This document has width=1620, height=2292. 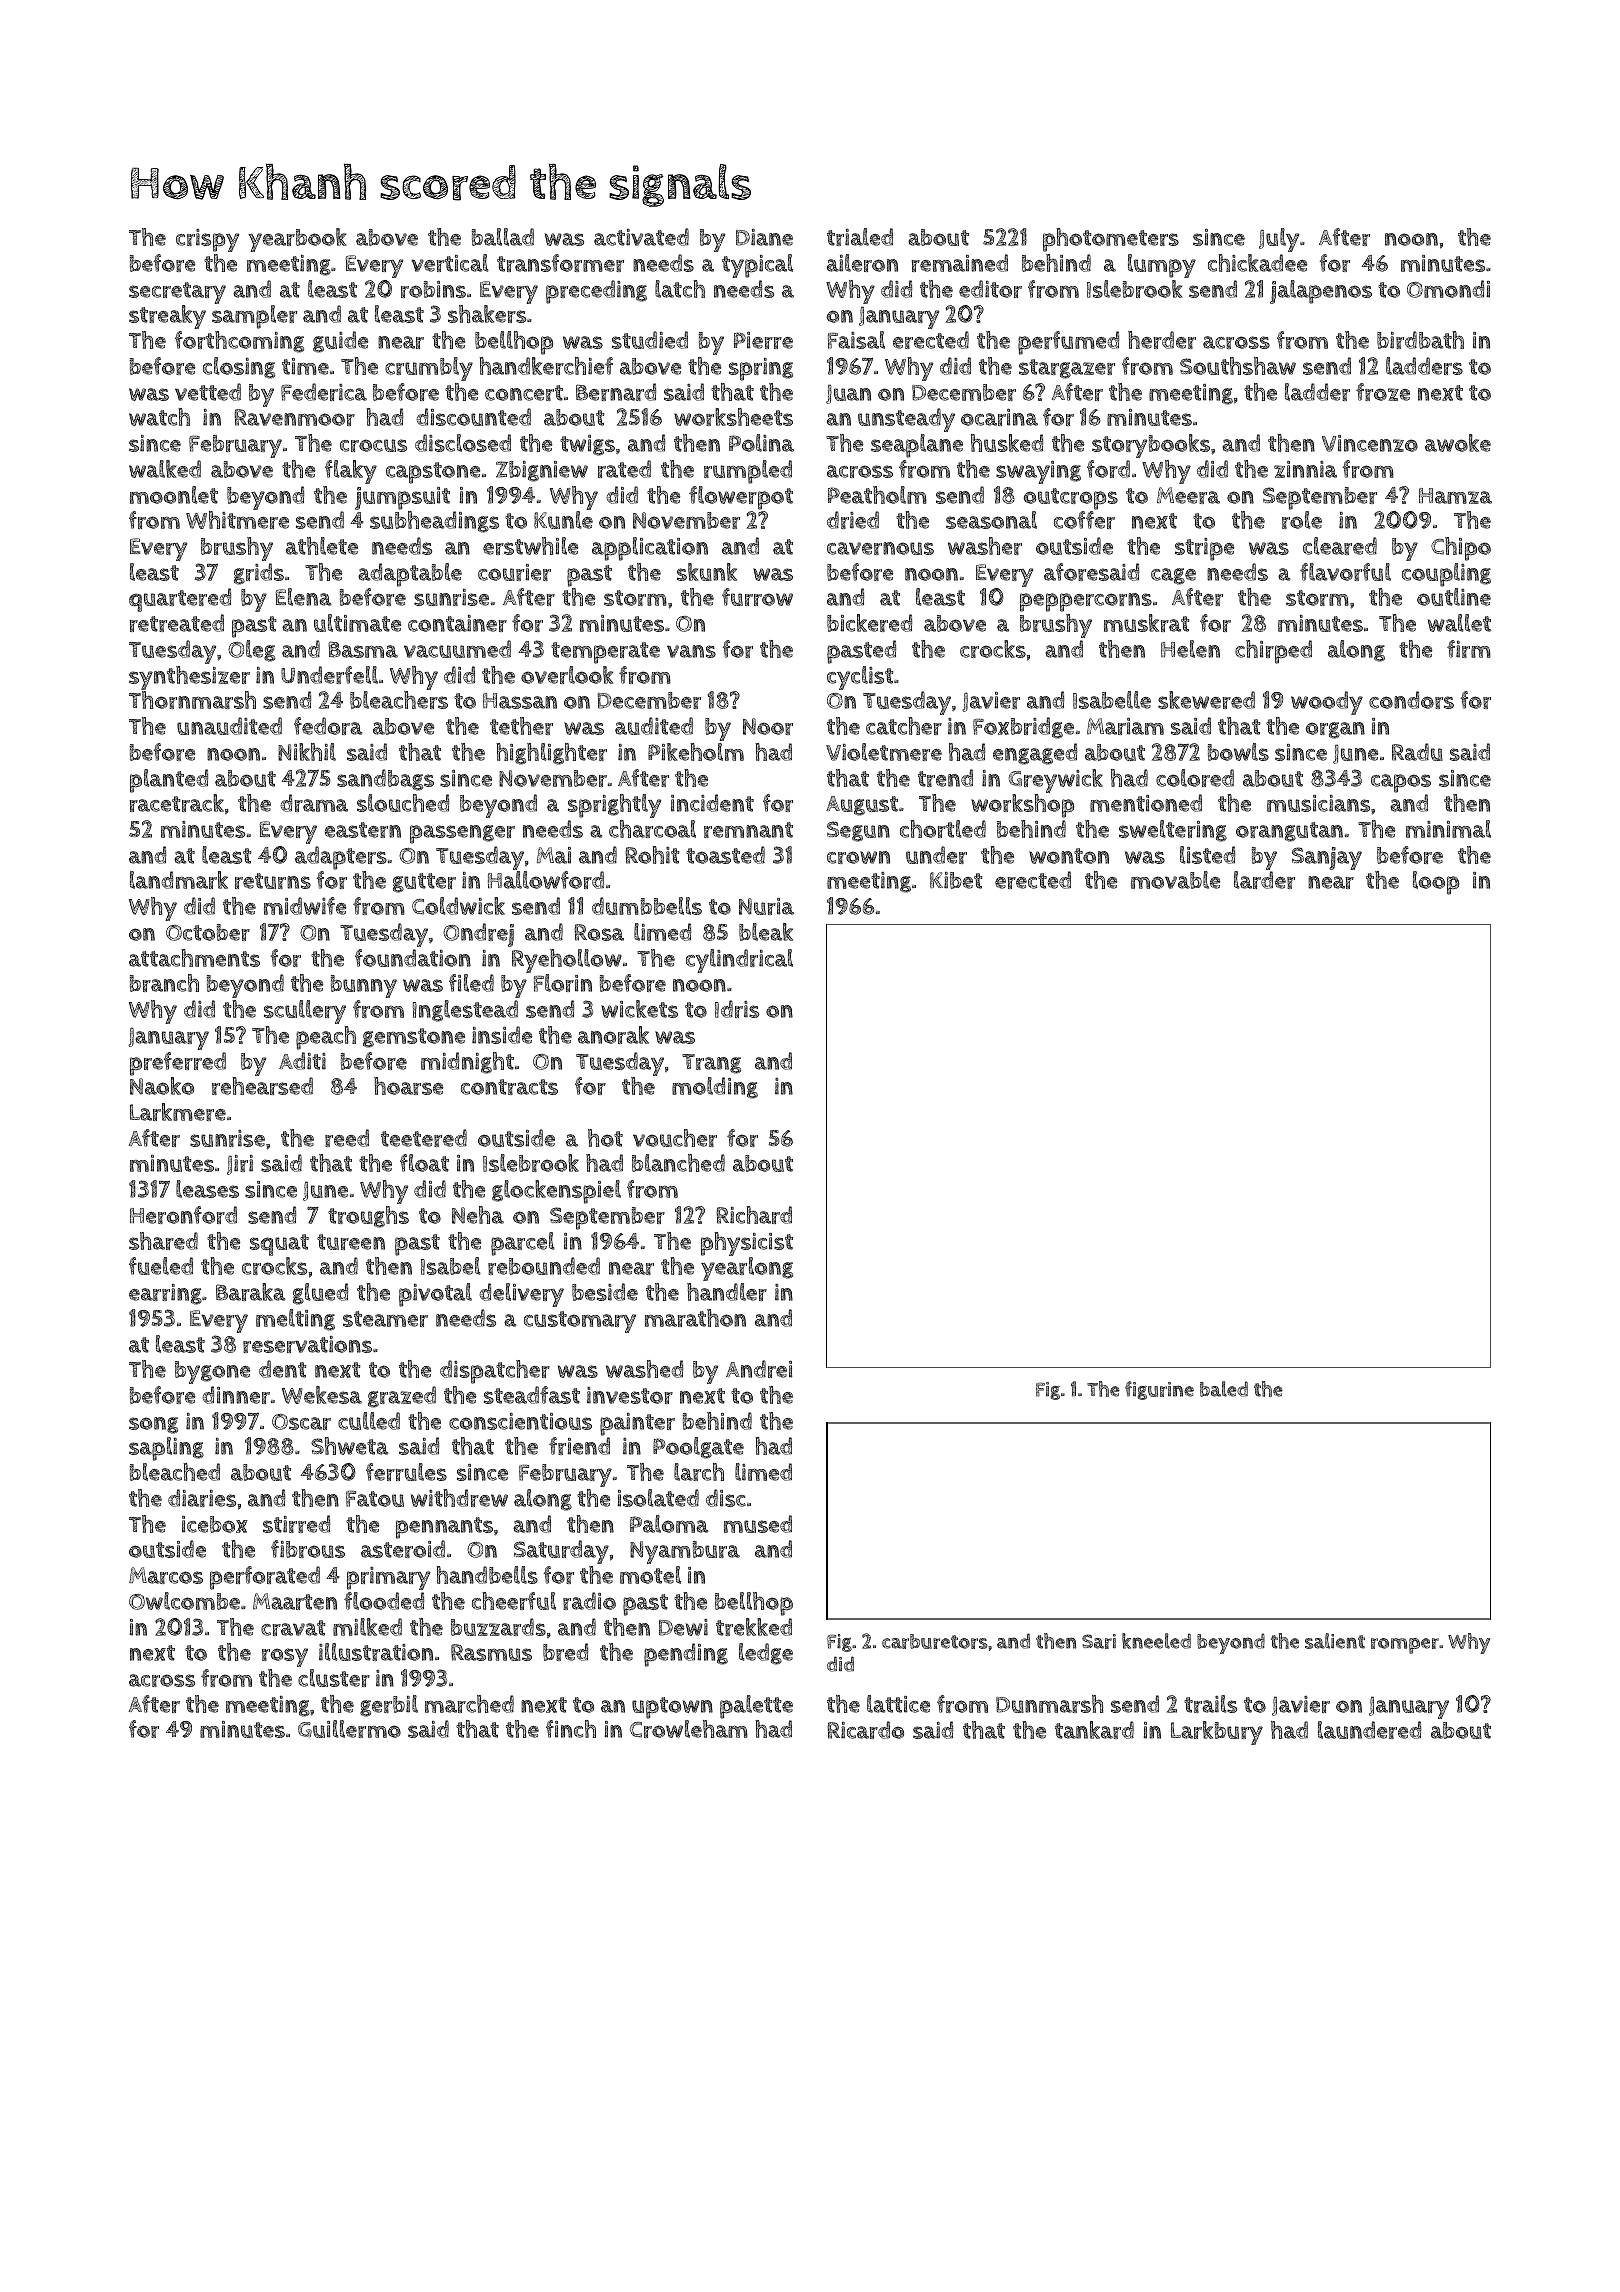 I want to click on movable, so click(x=1175, y=880).
